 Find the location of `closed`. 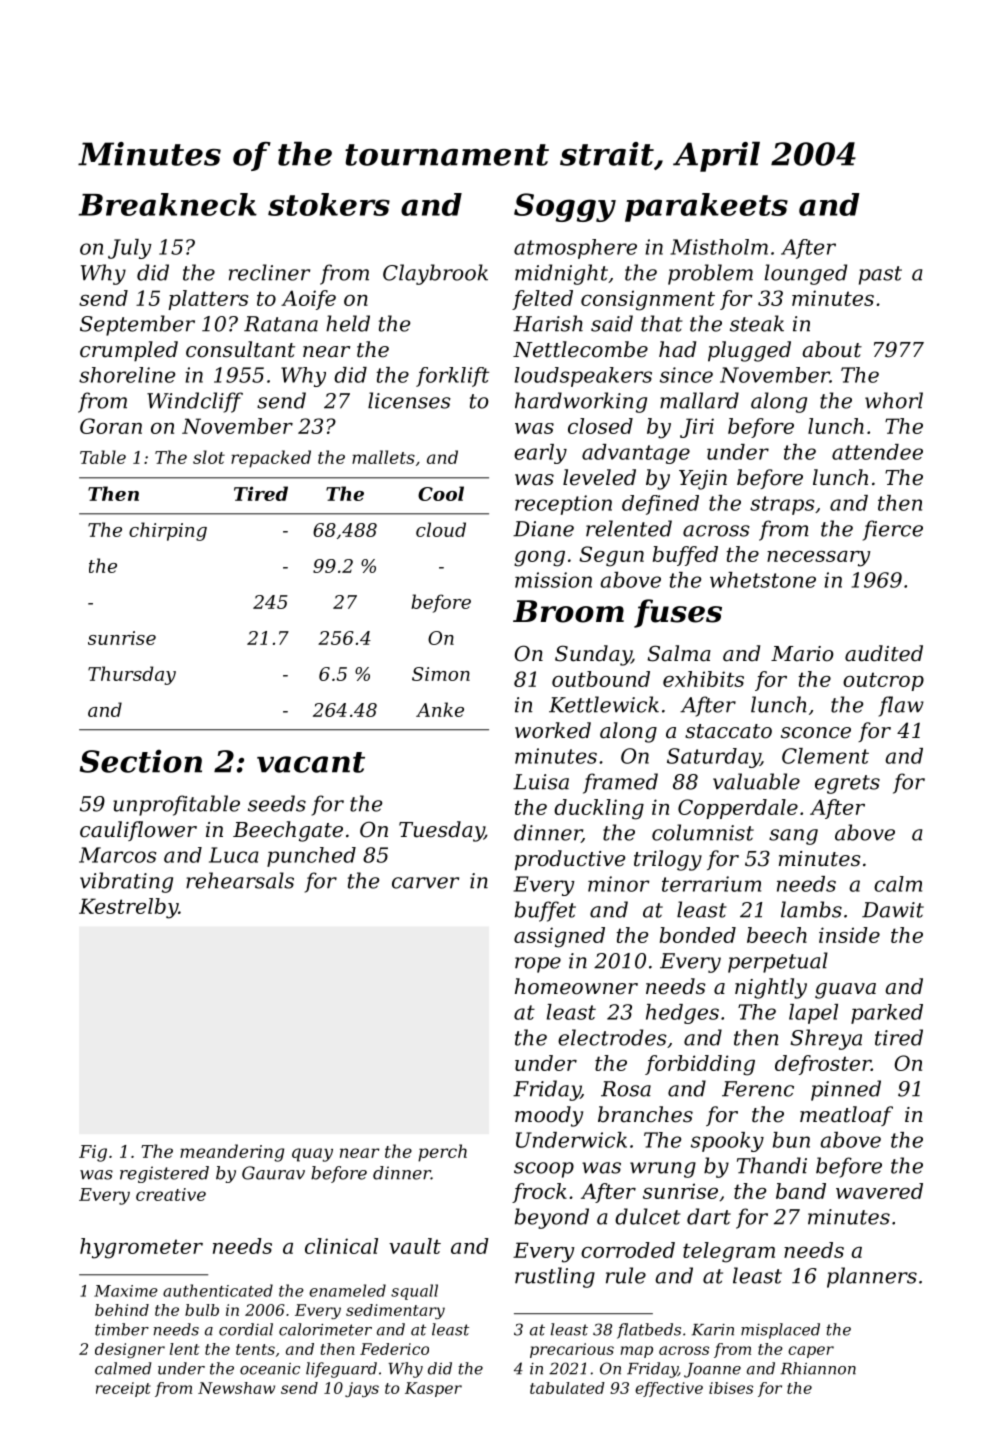

closed is located at coordinates (600, 426).
